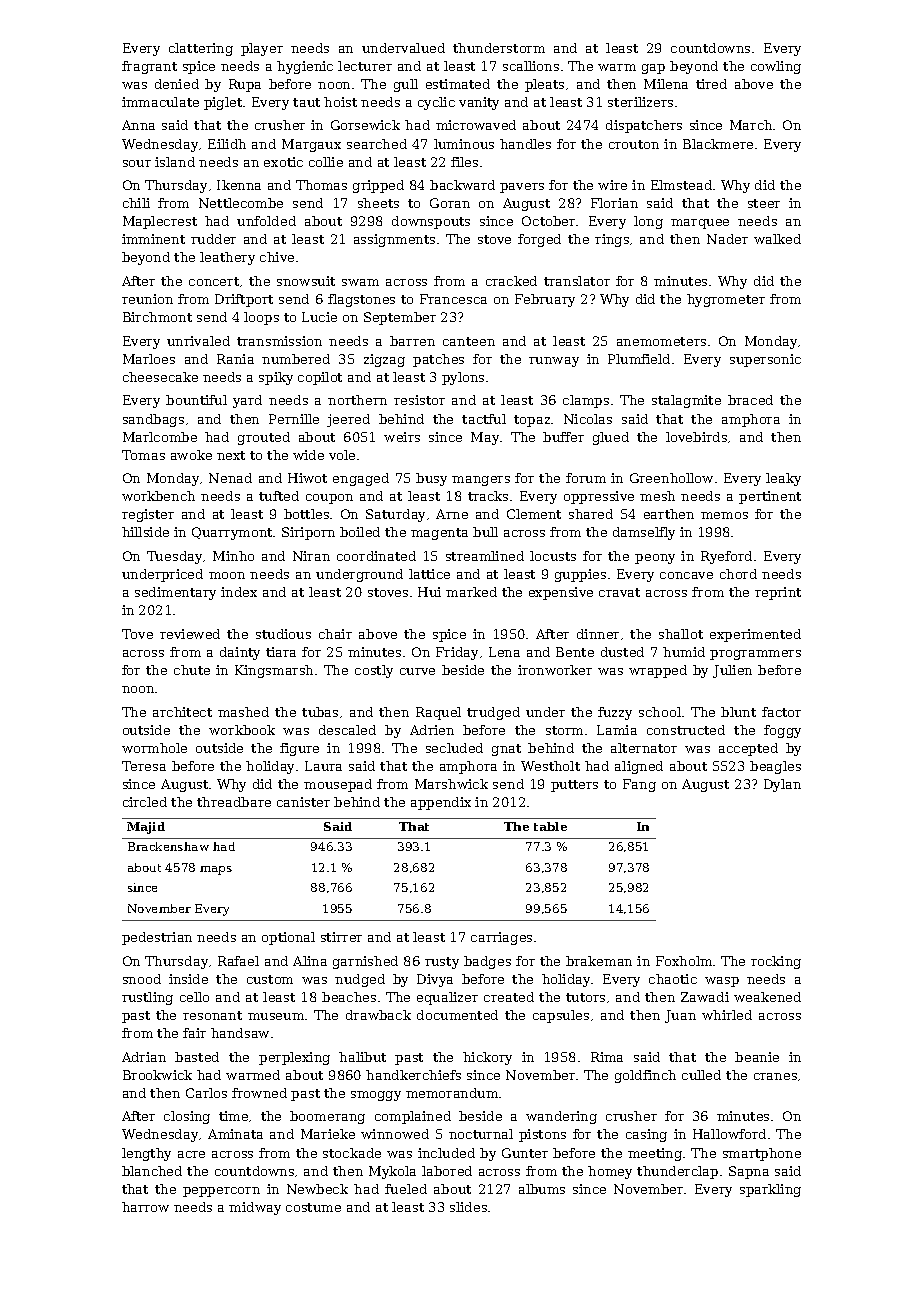 This page has height=1308, width=924. I want to click on assignments, so click(394, 240).
